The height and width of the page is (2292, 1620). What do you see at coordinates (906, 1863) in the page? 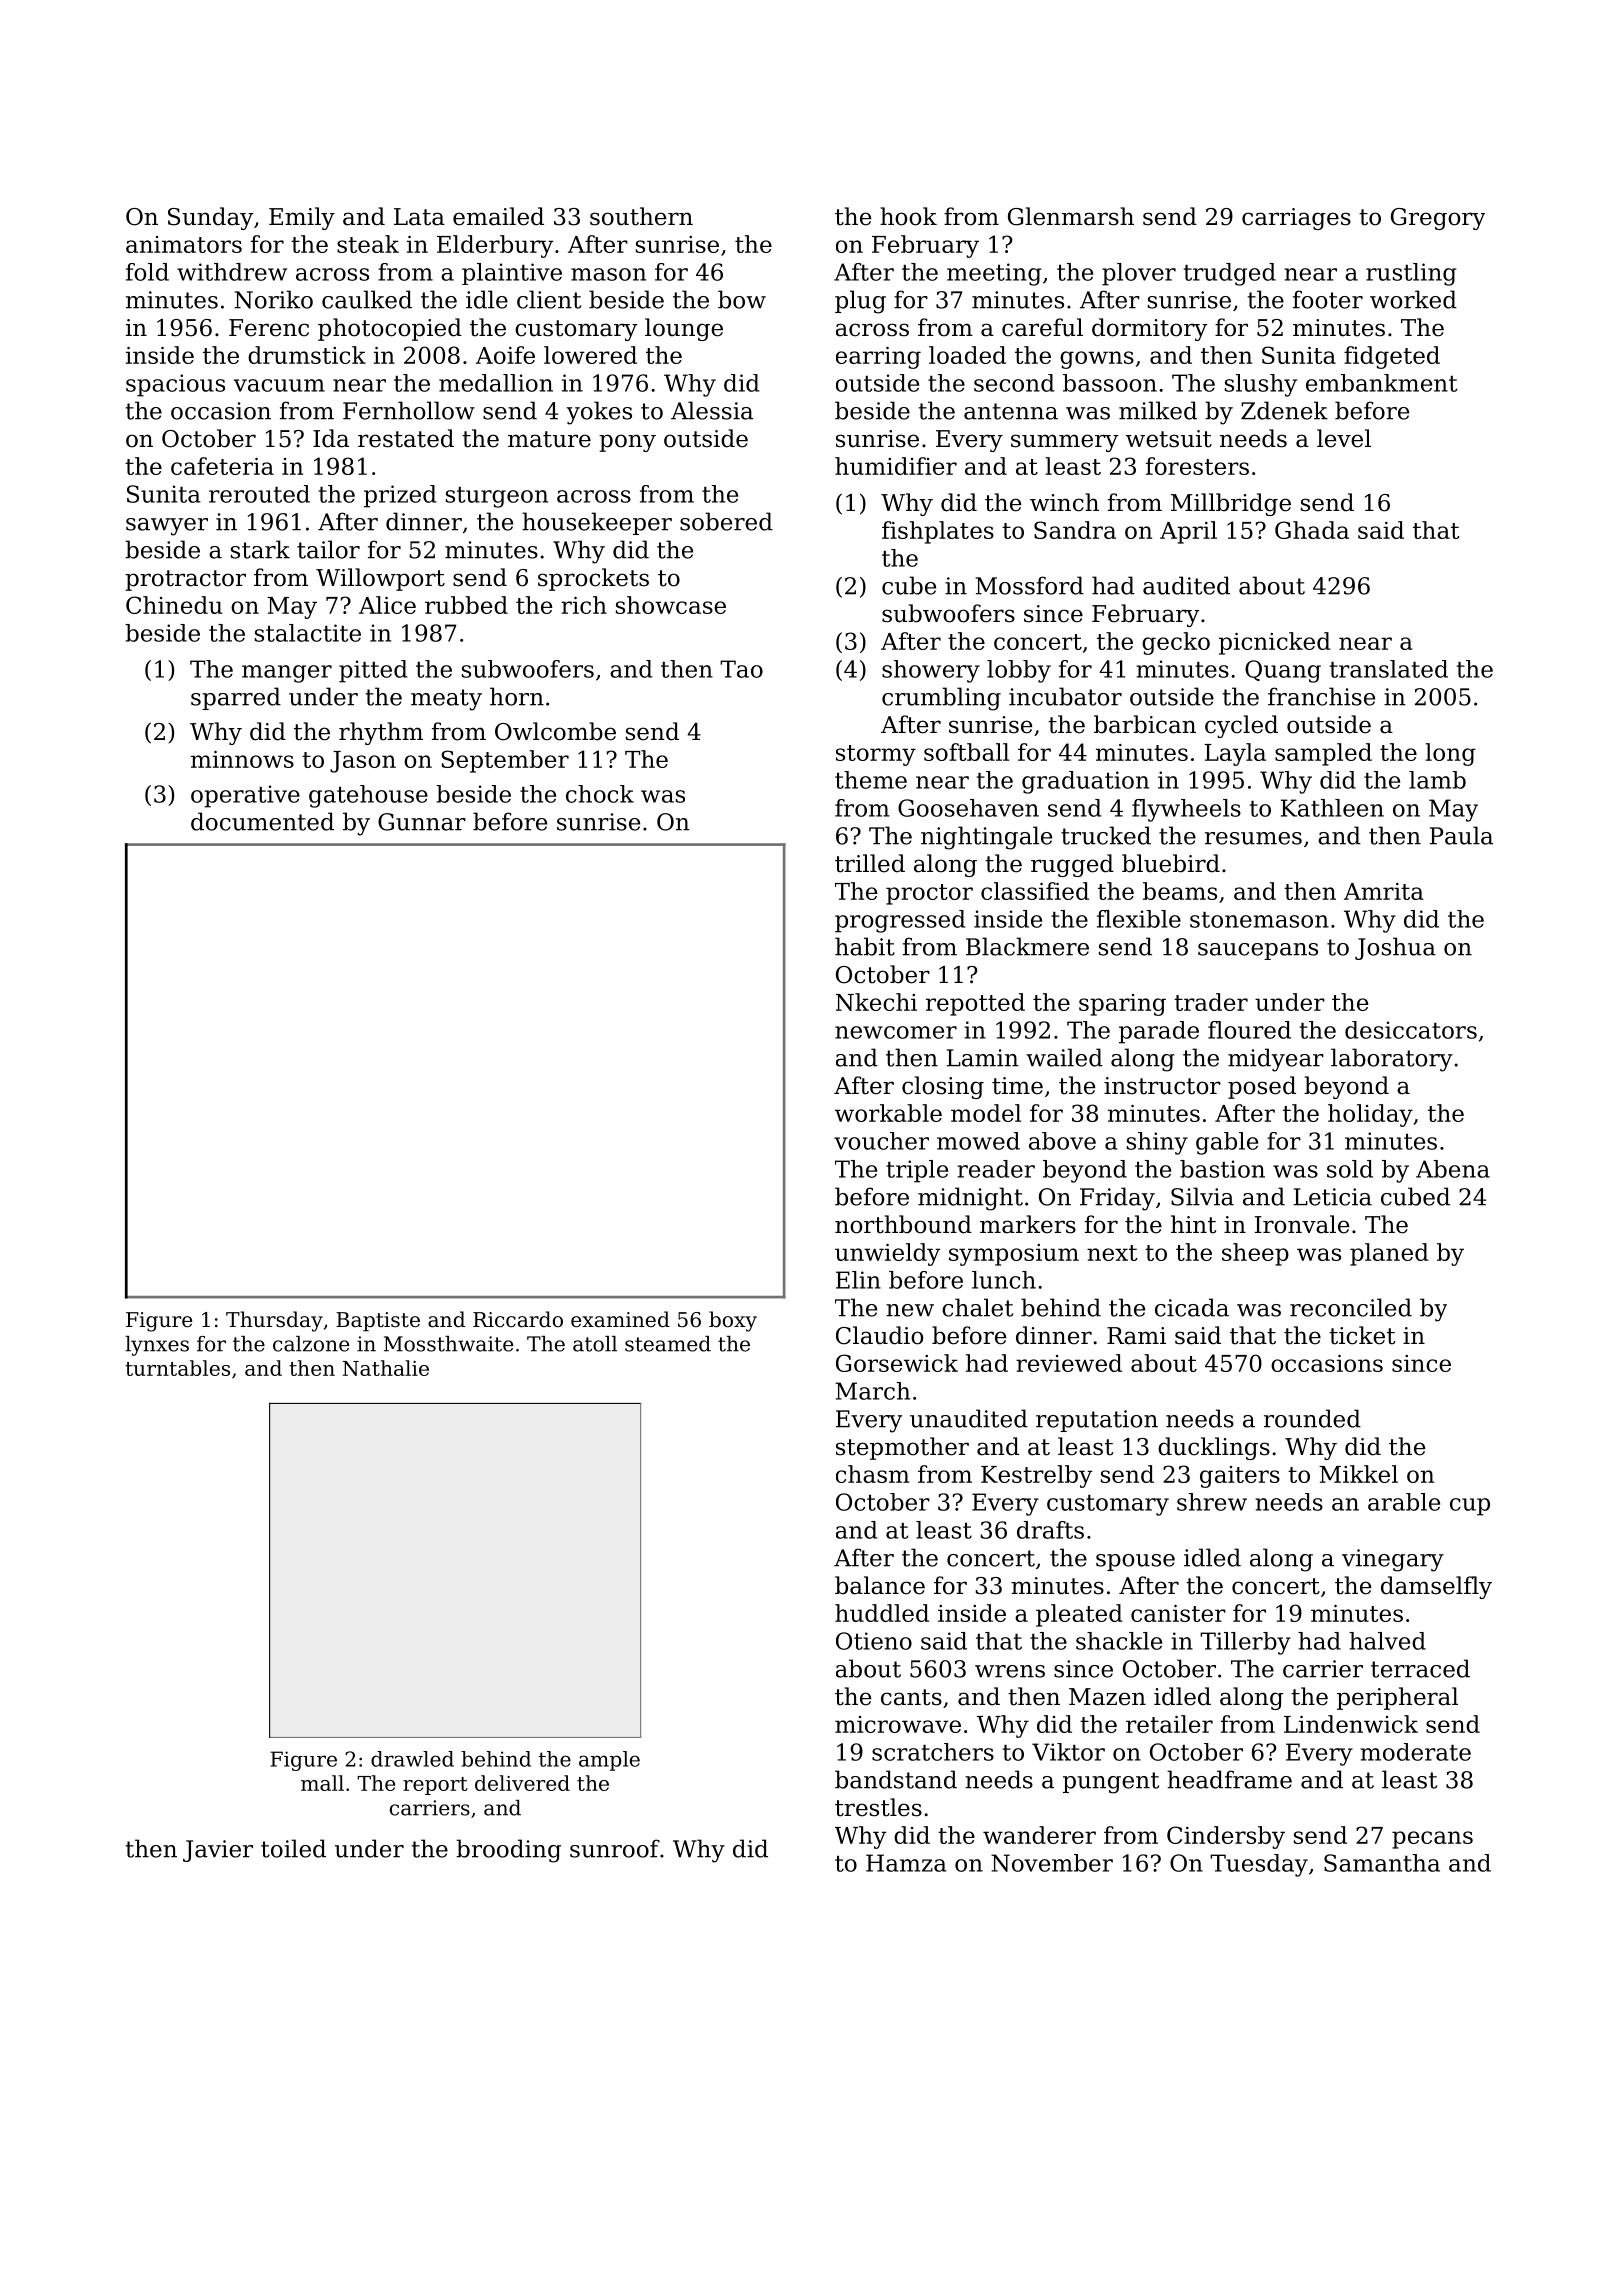
I see `Hamza` at bounding box center [906, 1863].
